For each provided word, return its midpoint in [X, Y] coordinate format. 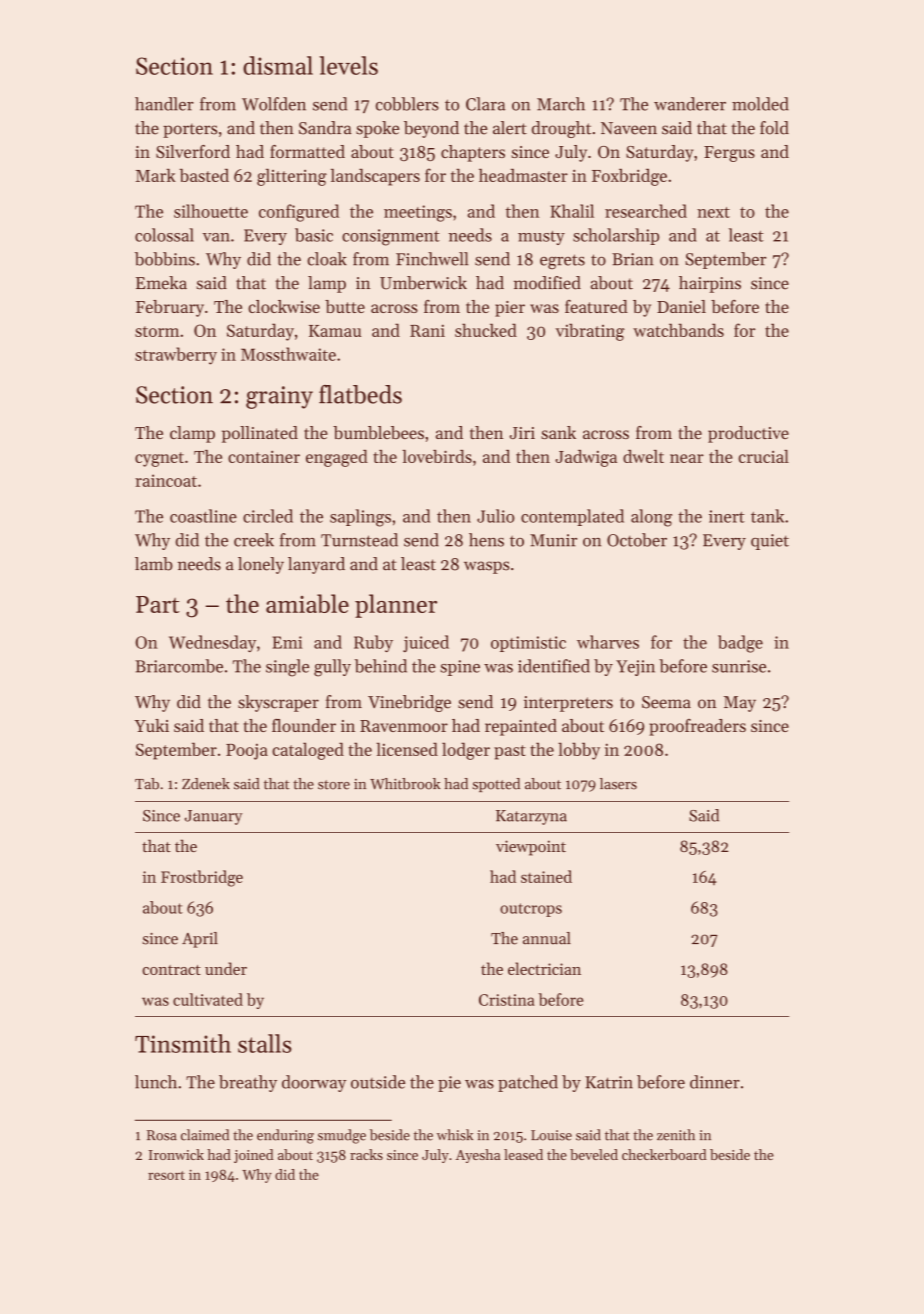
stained [546, 876]
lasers [618, 784]
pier [510, 309]
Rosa [162, 1135]
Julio [496, 516]
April [200, 940]
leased [523, 1154]
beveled [594, 1154]
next [713, 212]
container [264, 456]
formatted [307, 151]
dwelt [643, 456]
